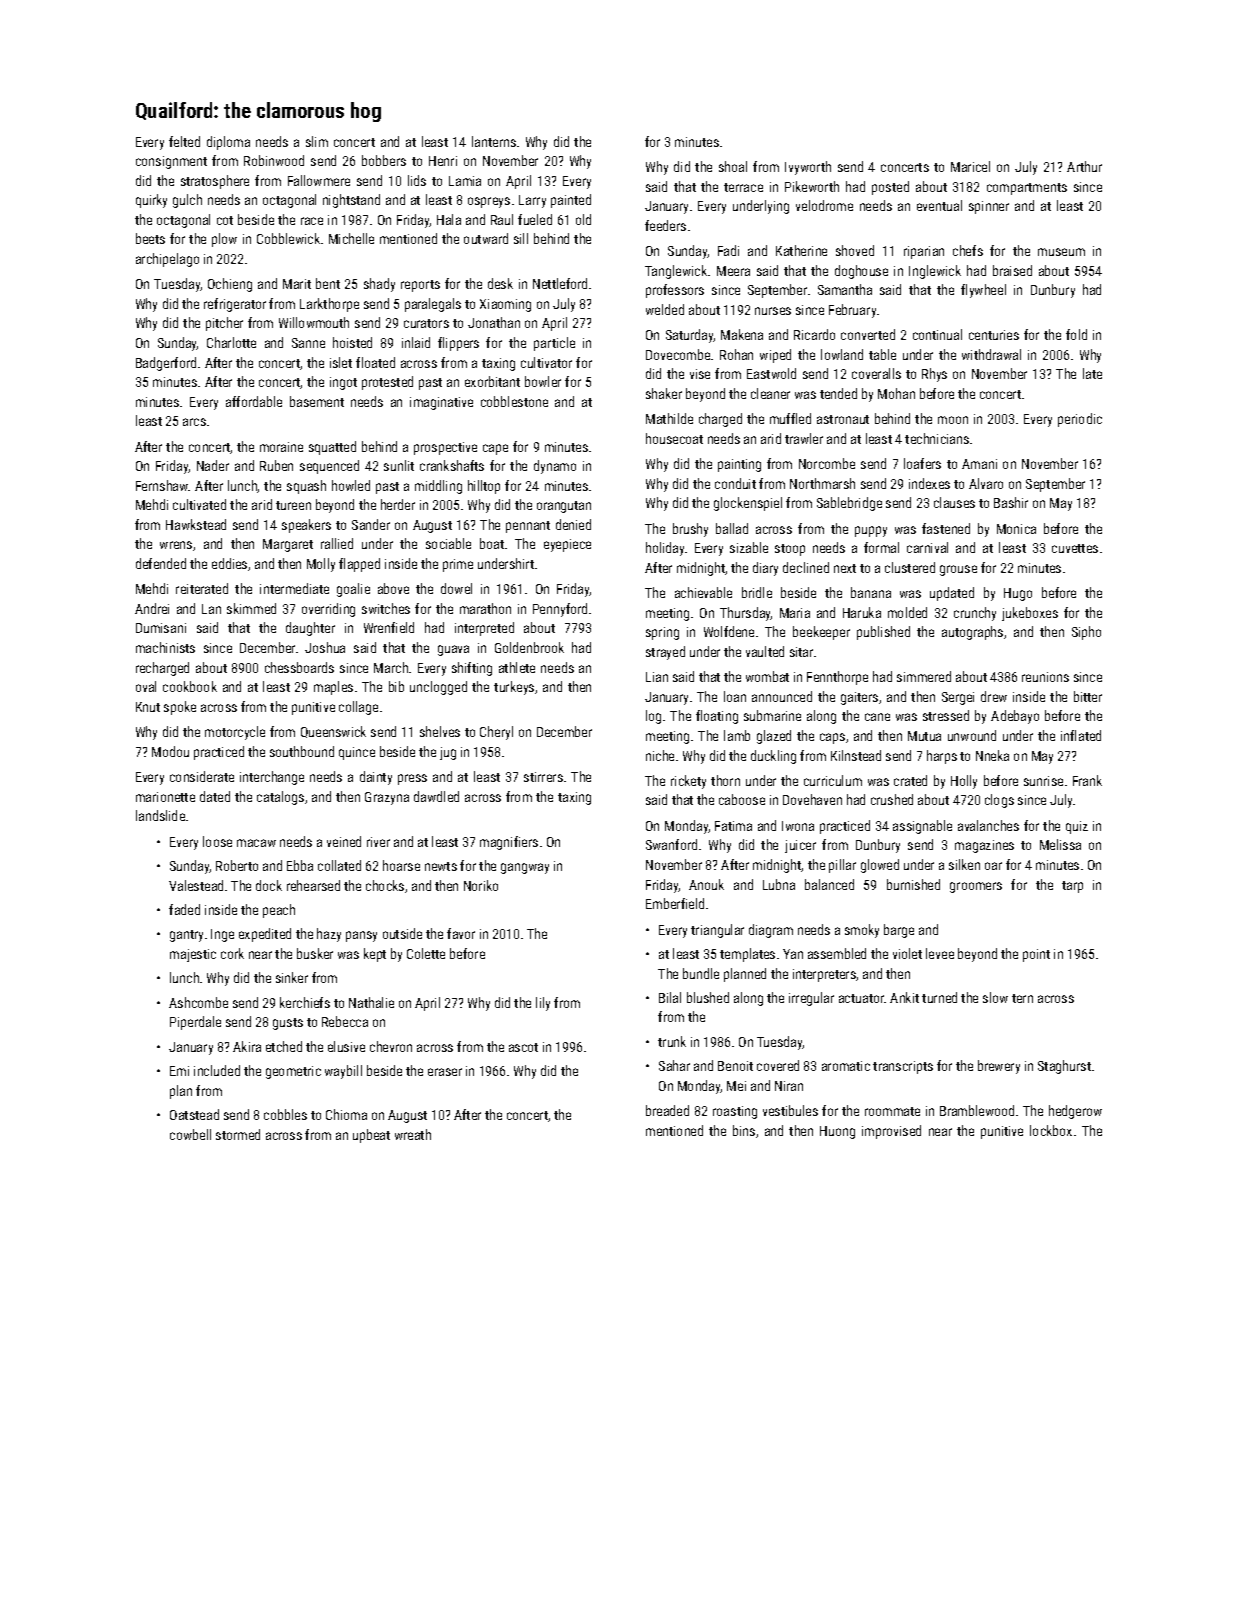  Describe the element at coordinates (976, 887) in the document. I see `groomers` at that location.
